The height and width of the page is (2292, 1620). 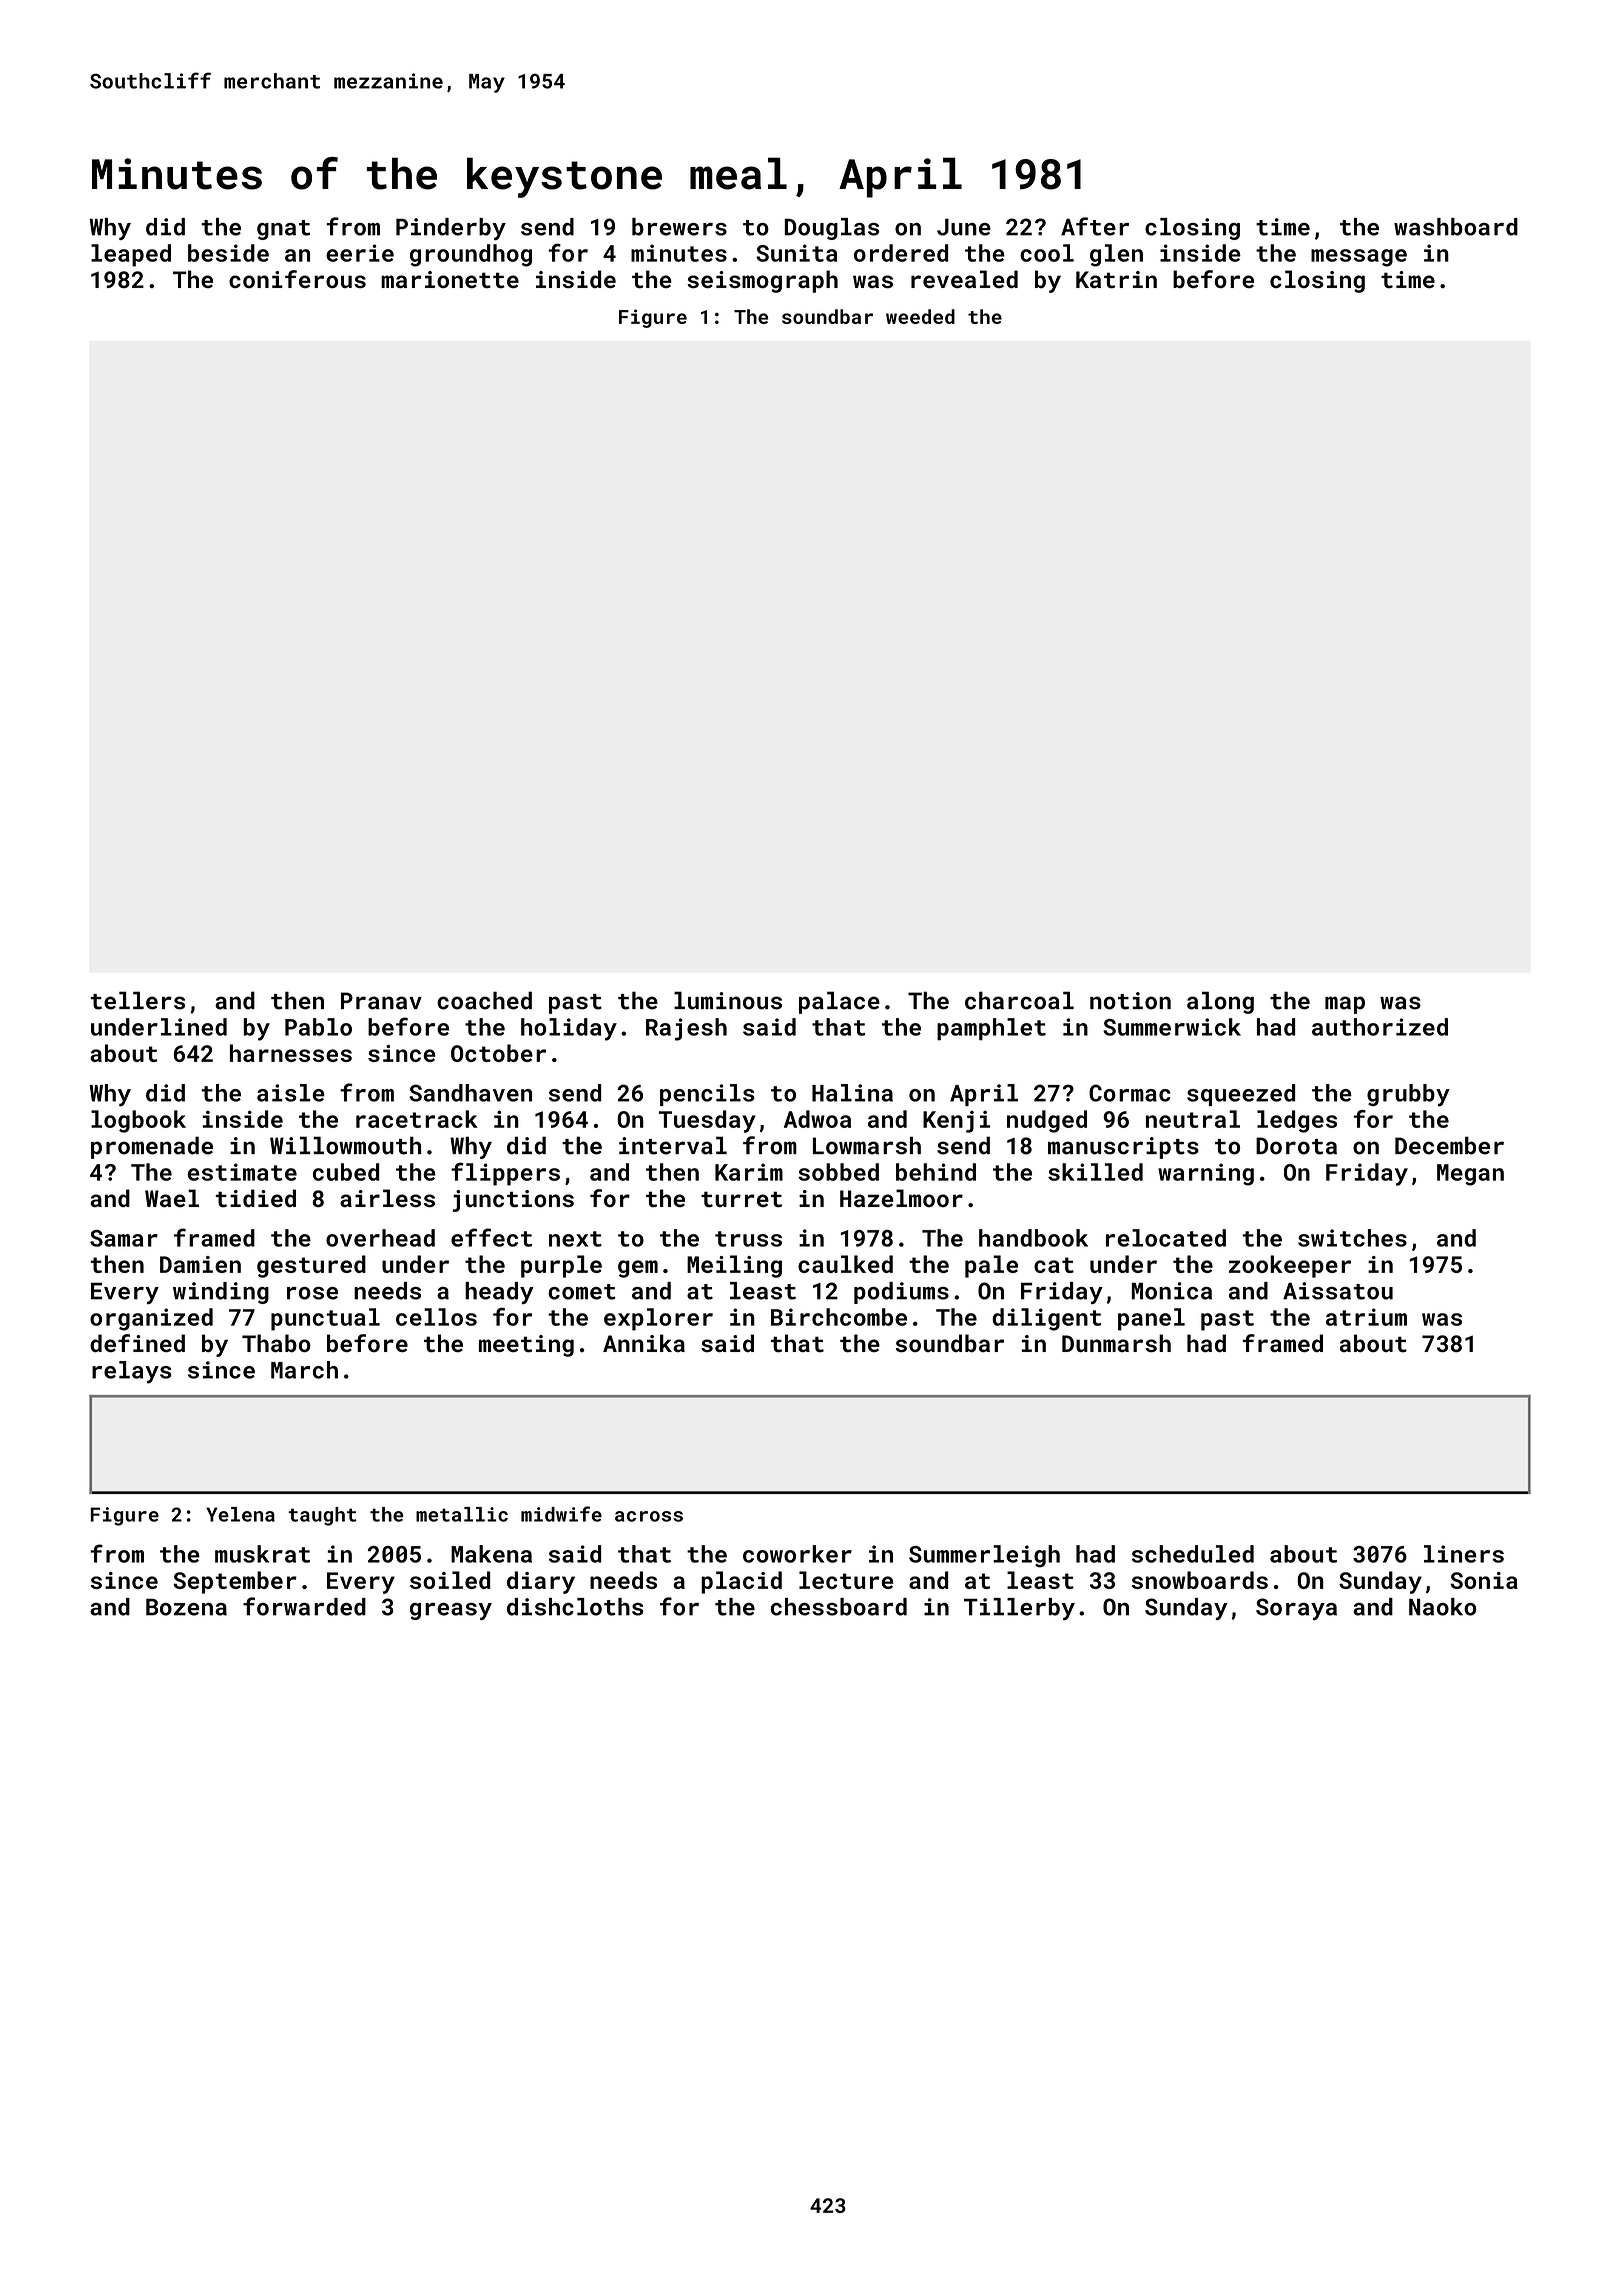 I want to click on luminous, so click(x=728, y=1000).
